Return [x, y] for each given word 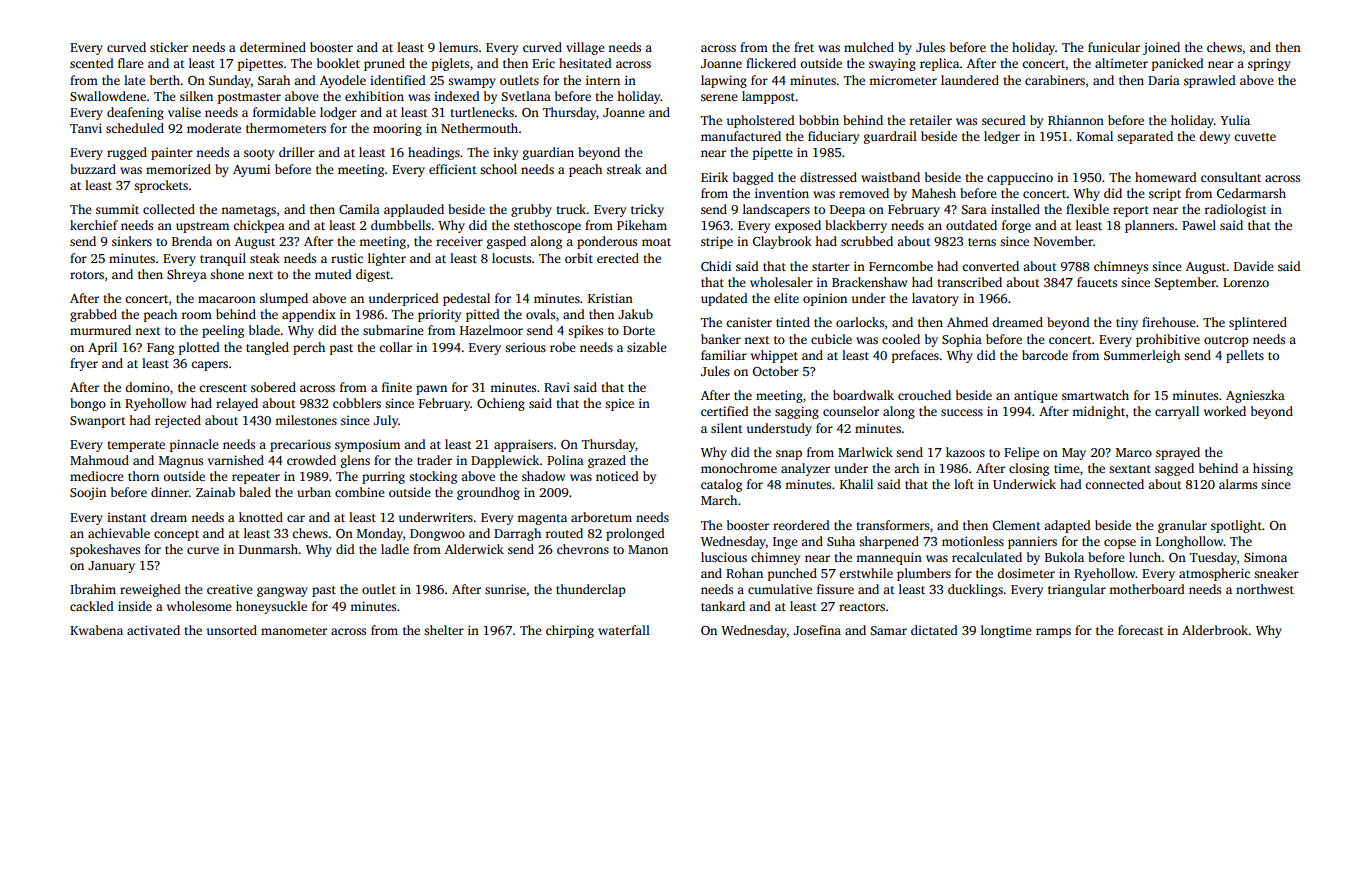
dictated [934, 630]
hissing [1273, 469]
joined [1161, 48]
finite [397, 387]
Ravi [557, 387]
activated [153, 630]
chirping [570, 631]
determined [273, 47]
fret [804, 47]
